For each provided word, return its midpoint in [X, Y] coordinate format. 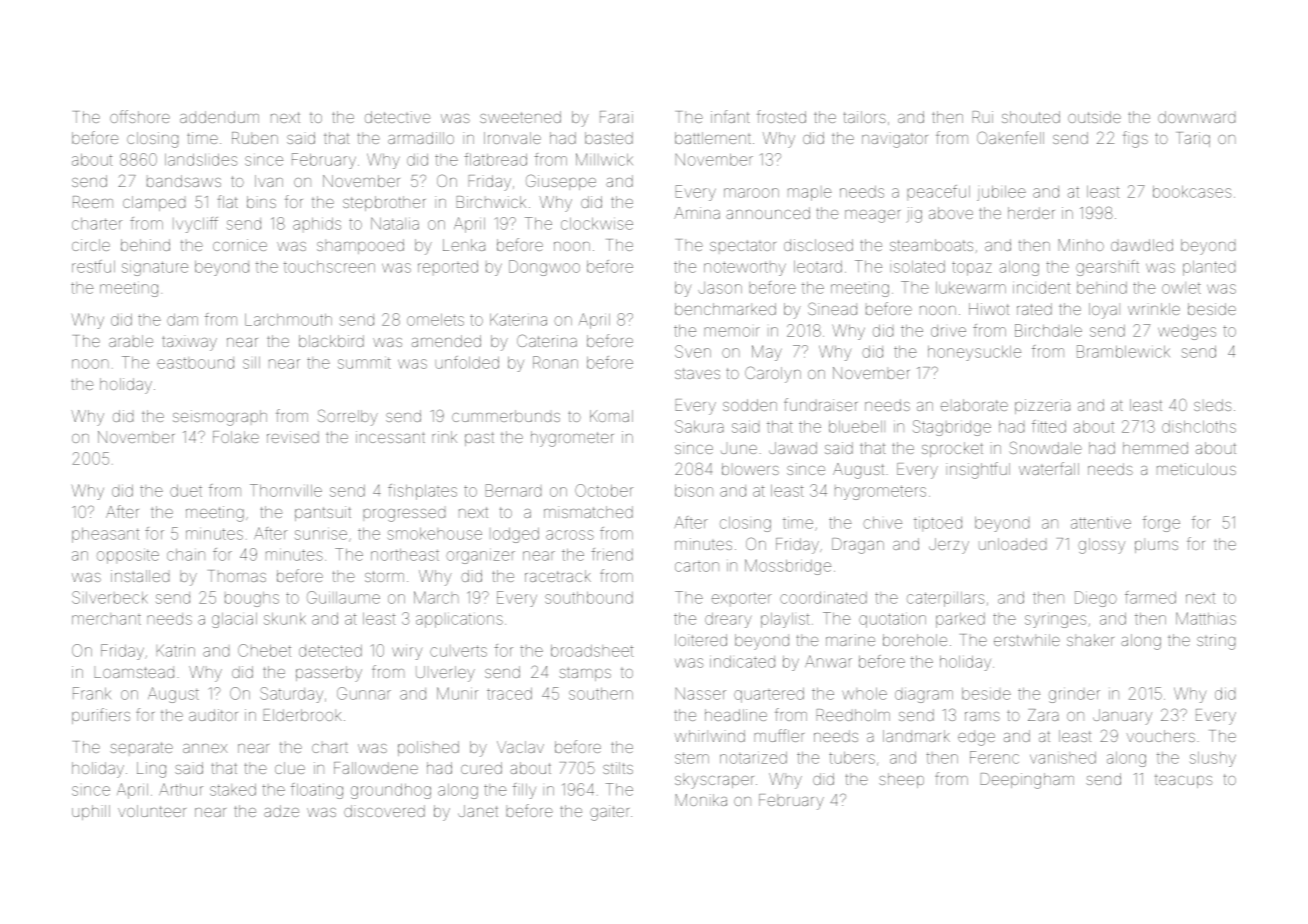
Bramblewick [1123, 351]
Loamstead [134, 672]
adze [281, 811]
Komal [611, 416]
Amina [697, 213]
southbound [589, 598]
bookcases [1192, 192]
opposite [128, 556]
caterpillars [945, 599]
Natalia [395, 223]
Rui [983, 117]
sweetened [520, 117]
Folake [236, 437]
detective [398, 117]
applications [459, 620]
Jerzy [949, 546]
